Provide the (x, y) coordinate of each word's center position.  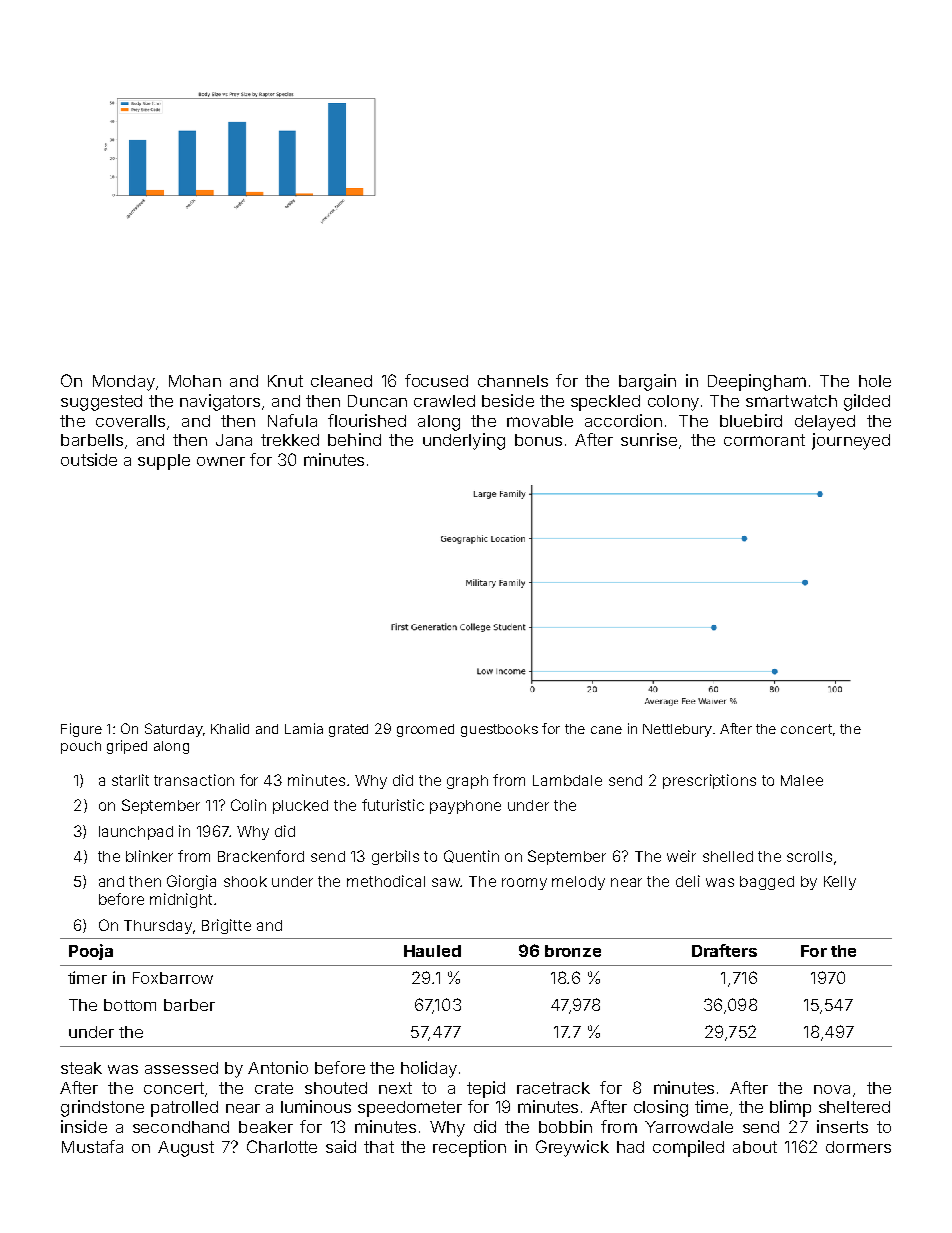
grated (348, 730)
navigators (220, 402)
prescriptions (709, 781)
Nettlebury (677, 730)
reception (469, 1148)
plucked (300, 807)
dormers (858, 1147)
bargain (647, 382)
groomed (425, 730)
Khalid (230, 728)
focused (436, 380)
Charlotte (282, 1146)
